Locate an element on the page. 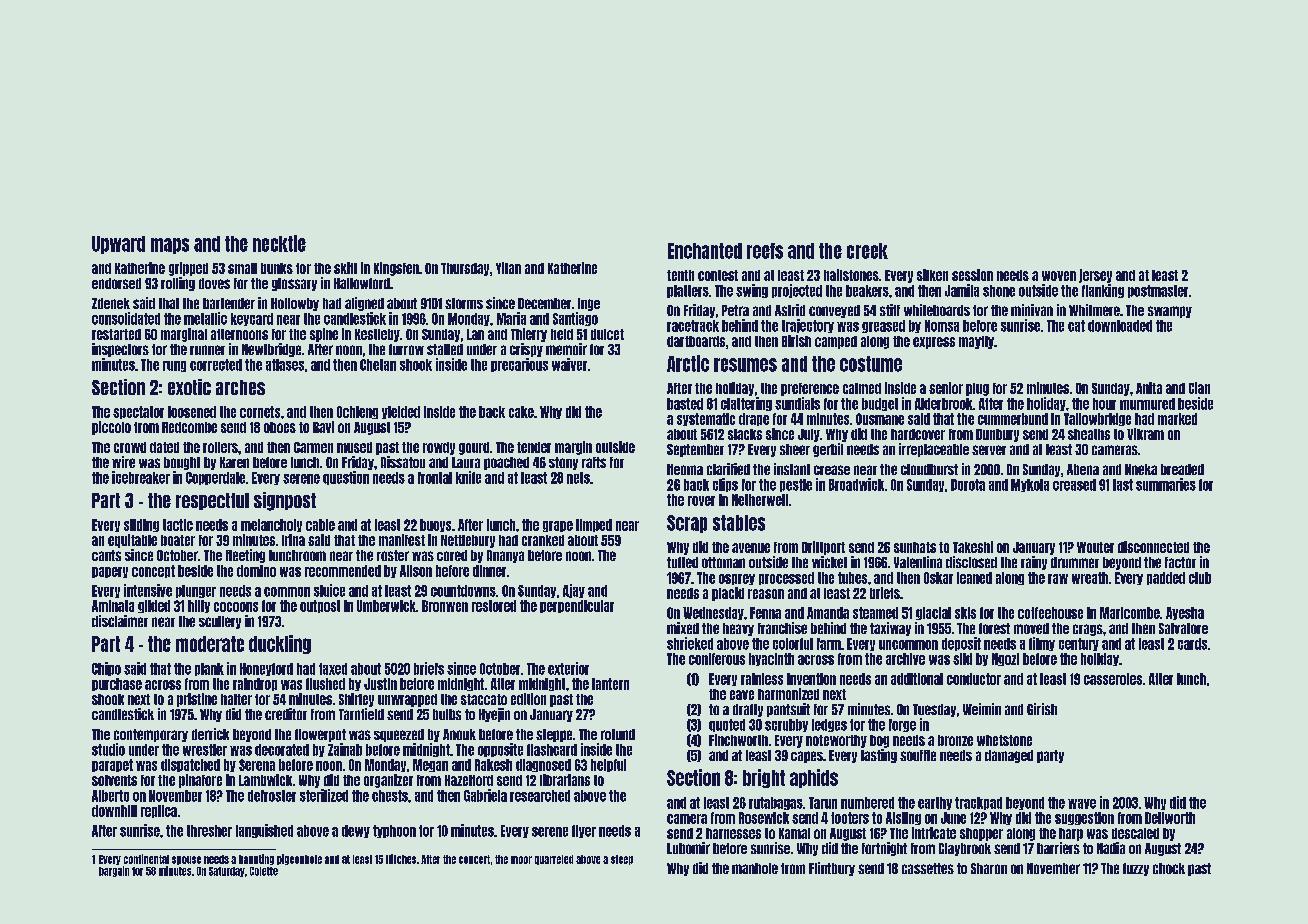 The image size is (1308, 924). dartboards is located at coordinates (696, 341).
